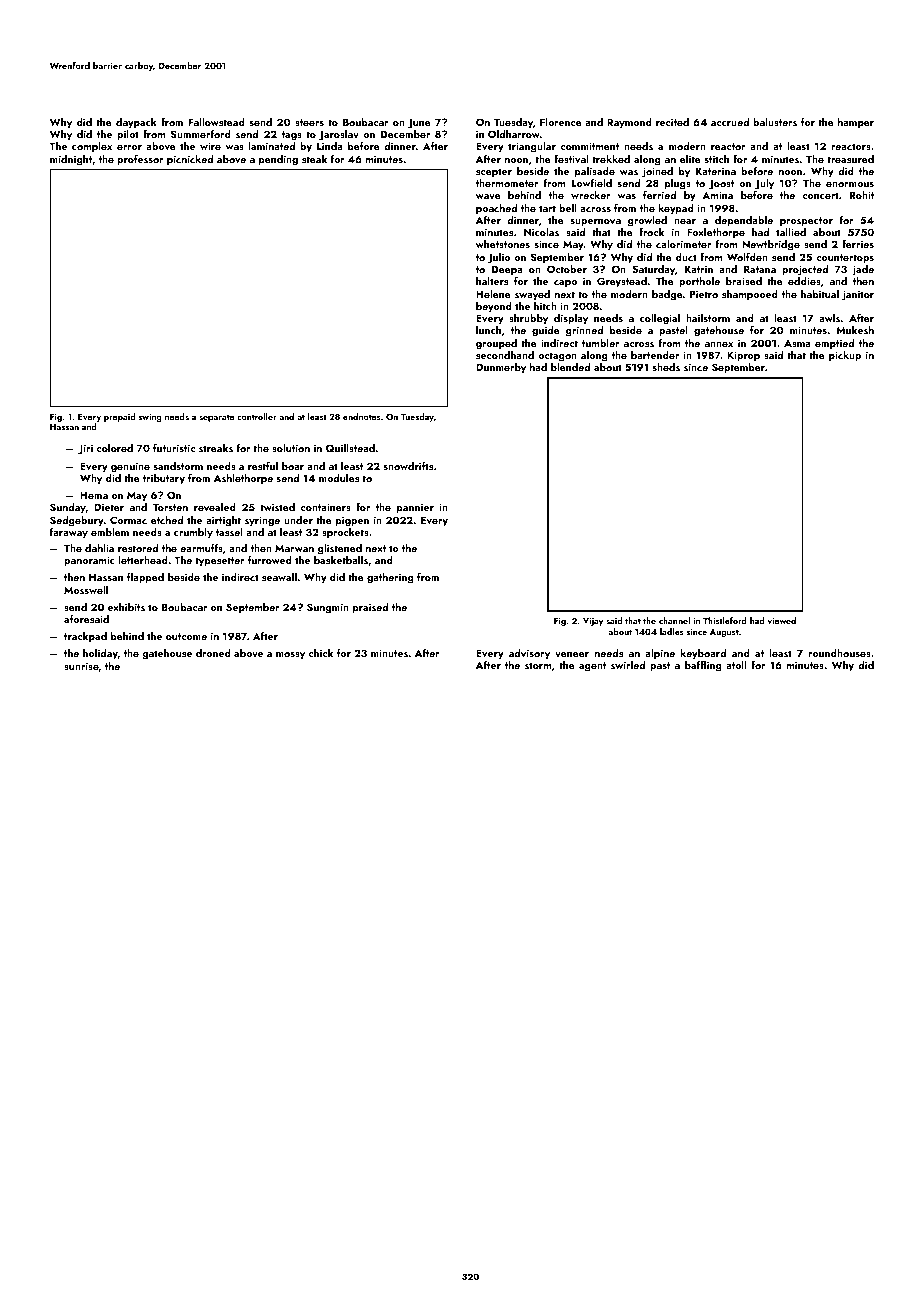 The height and width of the image is (1308, 924). Describe the element at coordinates (415, 508) in the image. I see `pannier` at that location.
